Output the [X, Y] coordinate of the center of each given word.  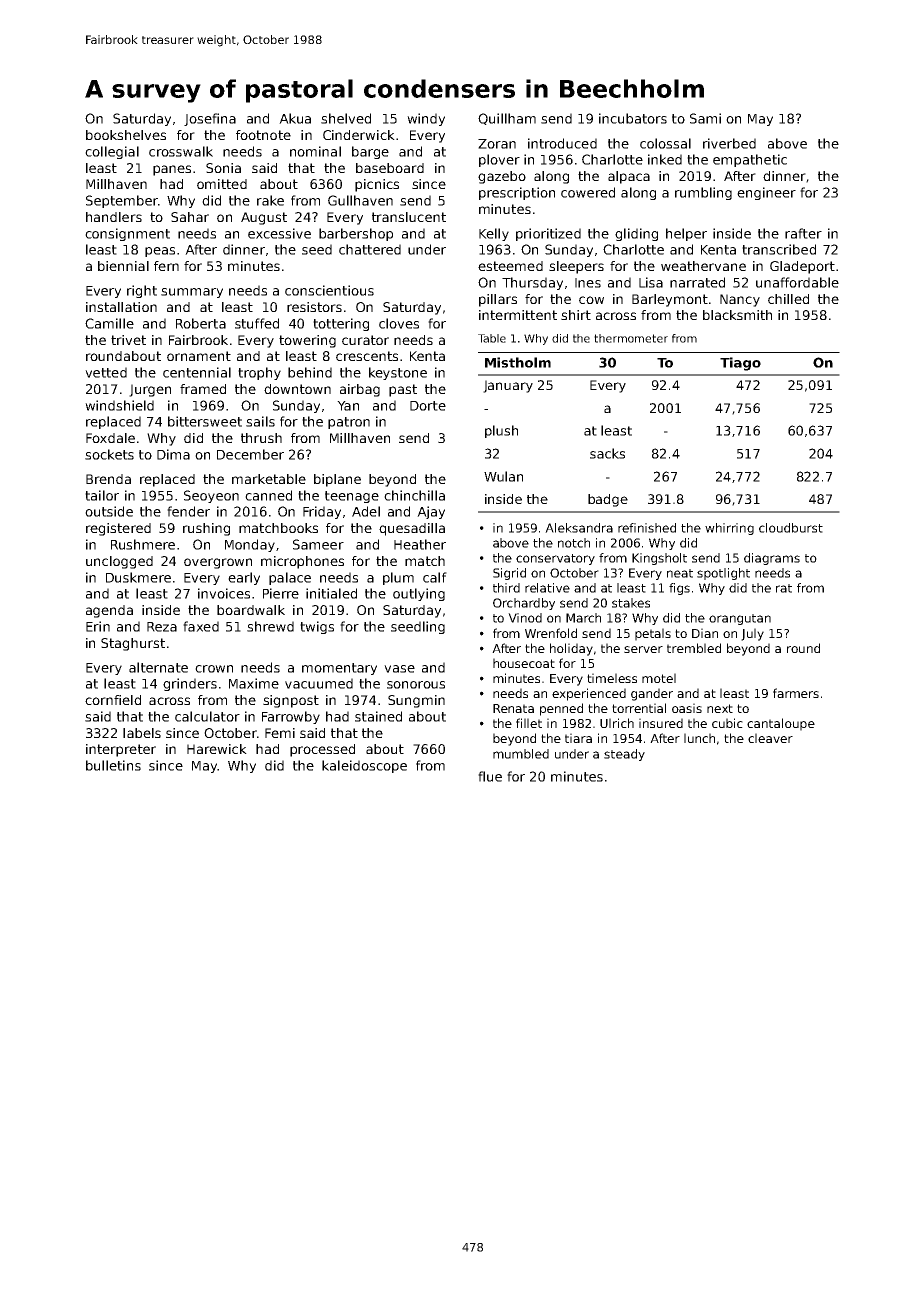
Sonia [223, 168]
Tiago [740, 364]
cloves [399, 323]
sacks [607, 453]
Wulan [503, 476]
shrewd [270, 626]
